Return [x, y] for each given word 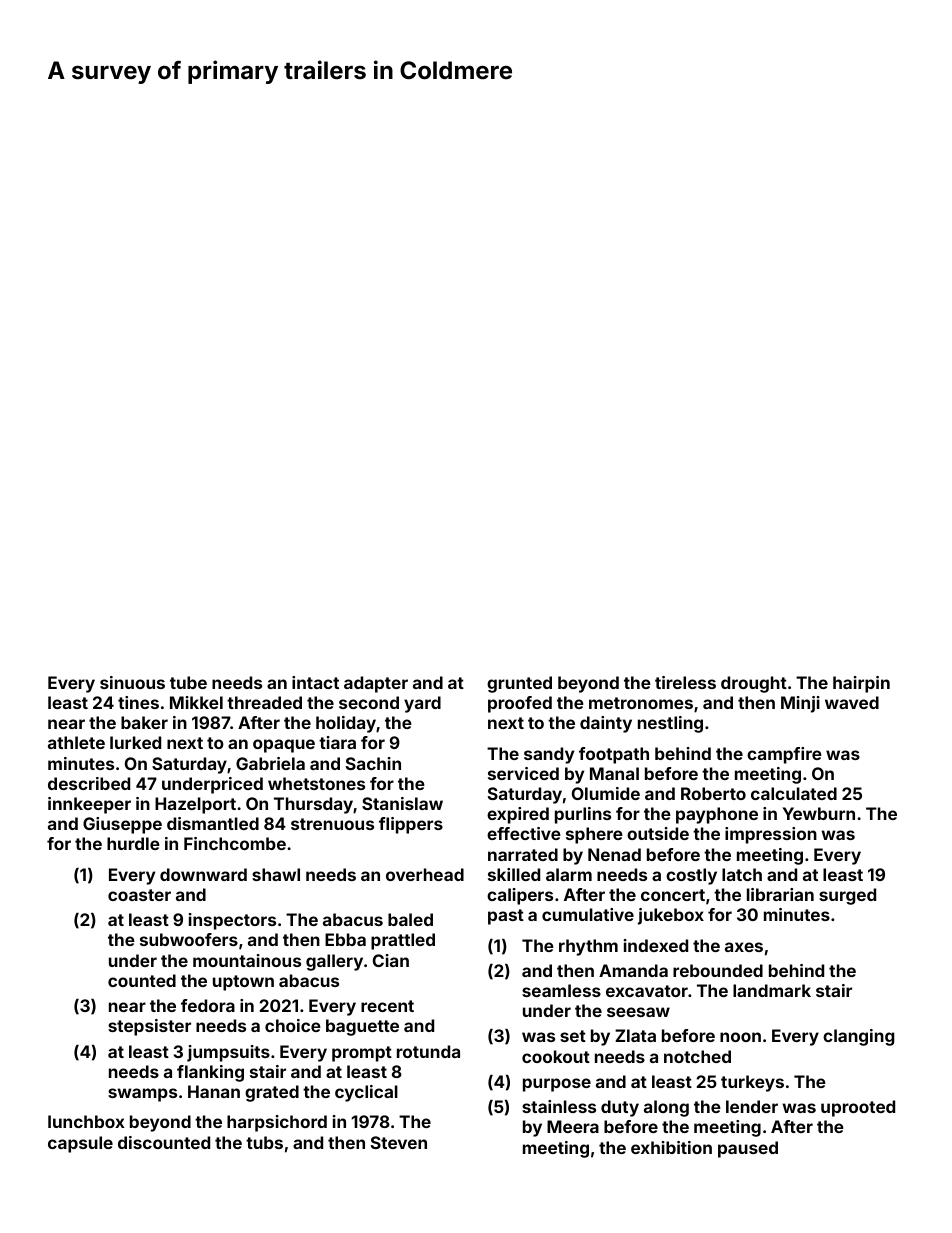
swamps [142, 1095]
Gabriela [270, 763]
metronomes [641, 703]
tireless [685, 682]
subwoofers [189, 939]
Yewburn [819, 813]
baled [410, 919]
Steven [399, 1142]
